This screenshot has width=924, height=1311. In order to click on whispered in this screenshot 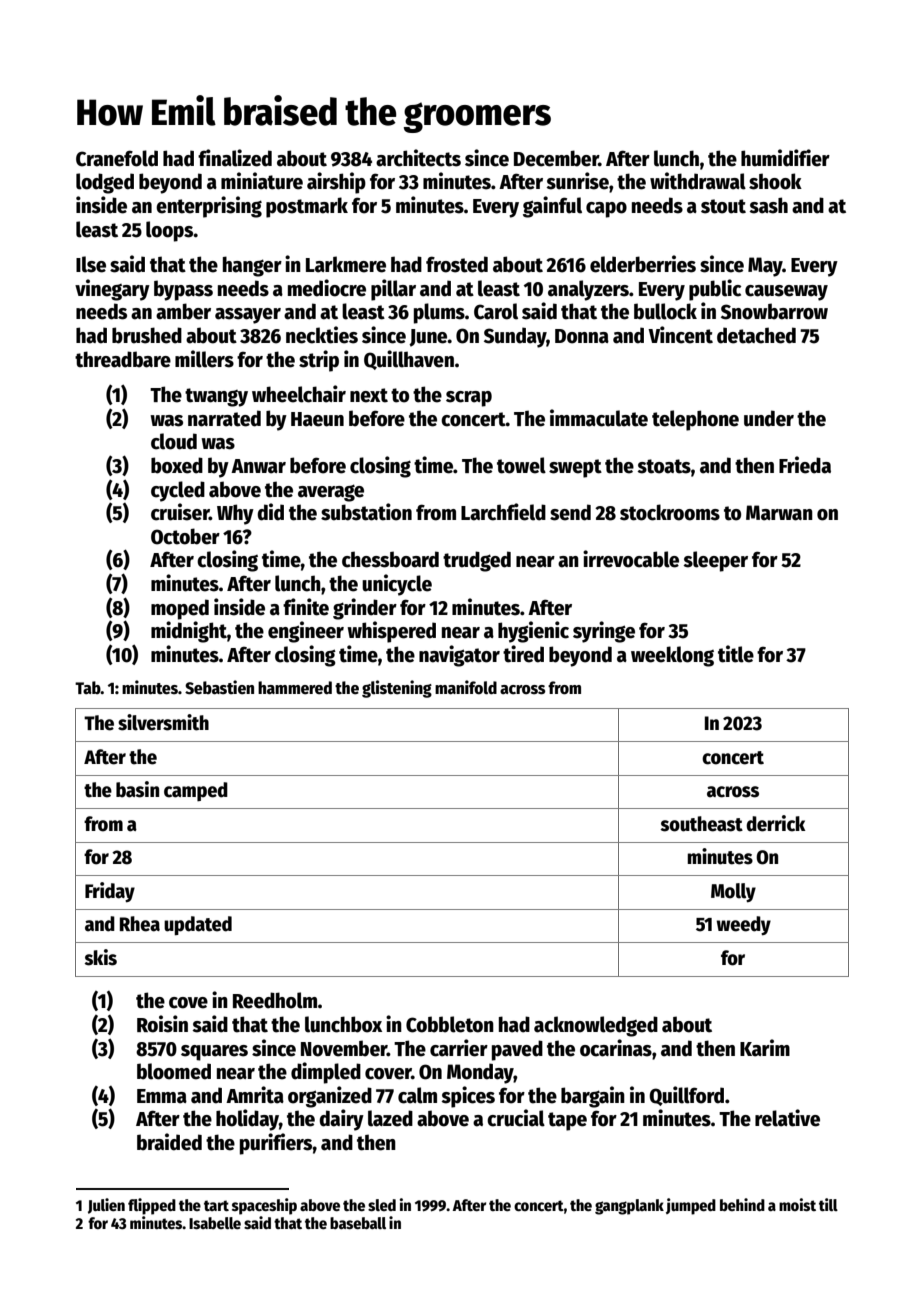, I will do `click(391, 632)`.
